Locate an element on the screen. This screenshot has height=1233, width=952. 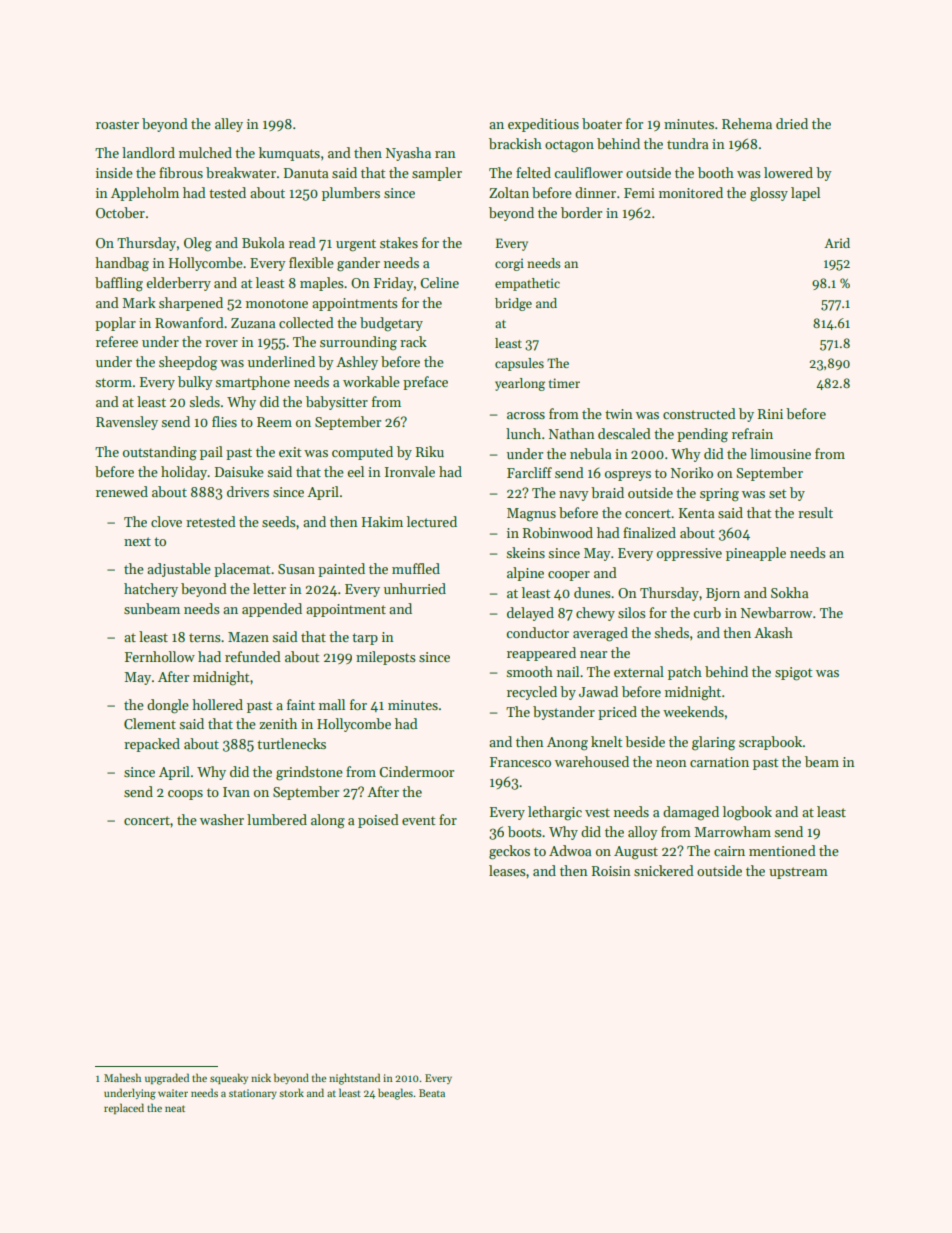
terns is located at coordinates (205, 637).
